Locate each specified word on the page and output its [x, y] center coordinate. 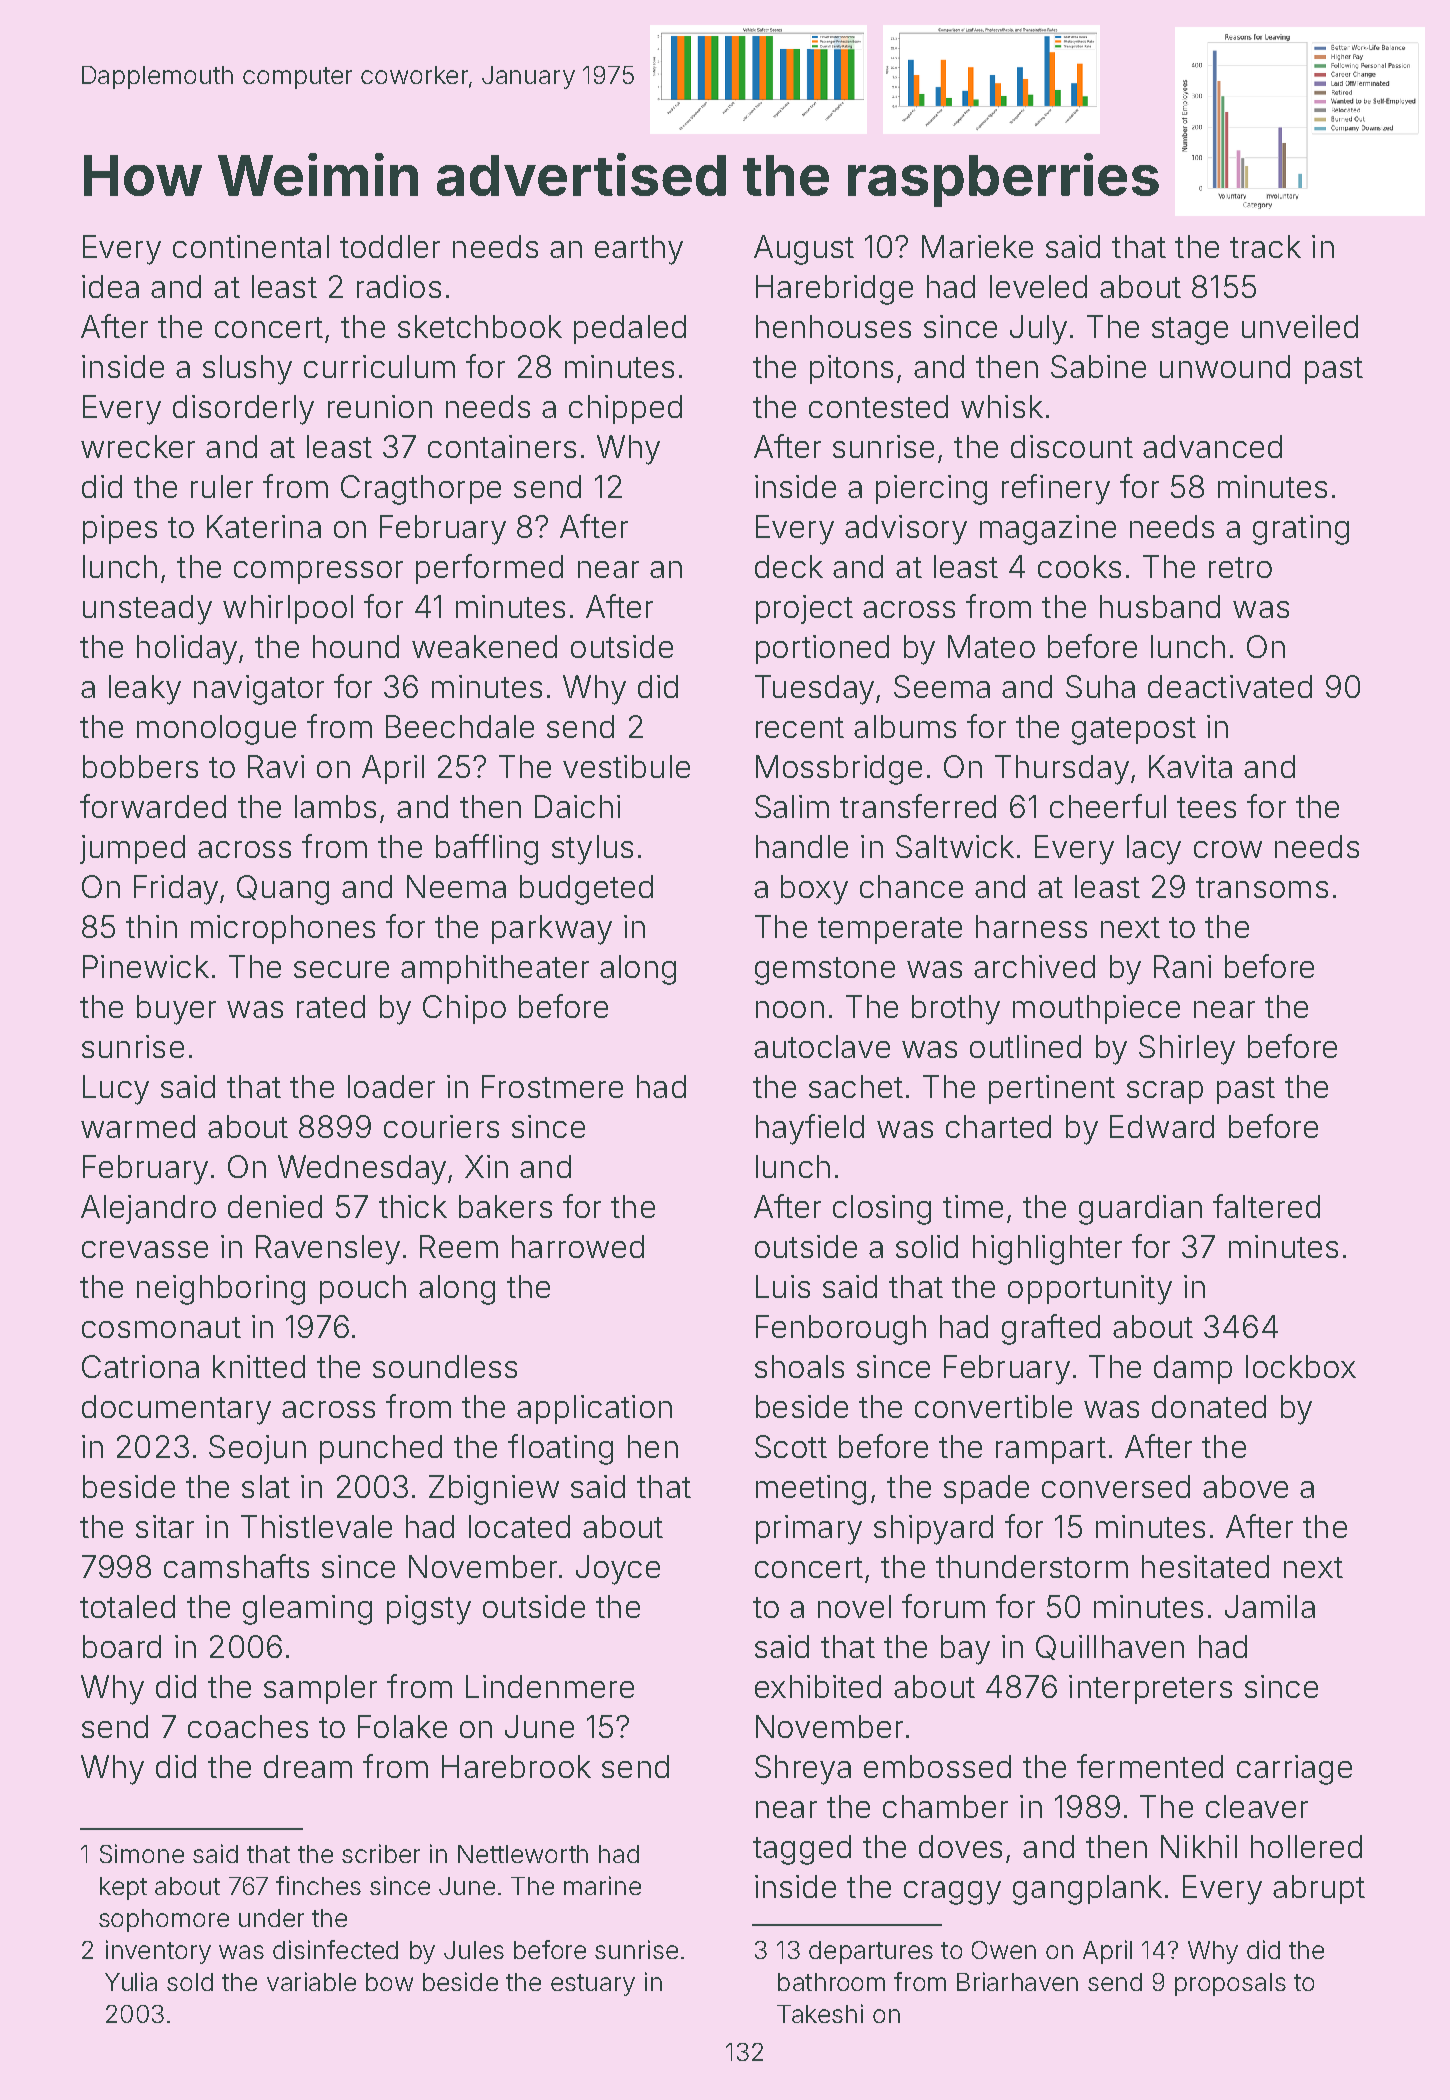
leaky [145, 690]
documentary [176, 1410]
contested [878, 406]
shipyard [933, 1530]
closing [882, 1210]
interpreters [1150, 1689]
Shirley [1187, 1050]
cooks [1079, 566]
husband [1160, 606]
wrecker [138, 446]
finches [318, 1885]
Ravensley [328, 1250]
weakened [484, 646]
